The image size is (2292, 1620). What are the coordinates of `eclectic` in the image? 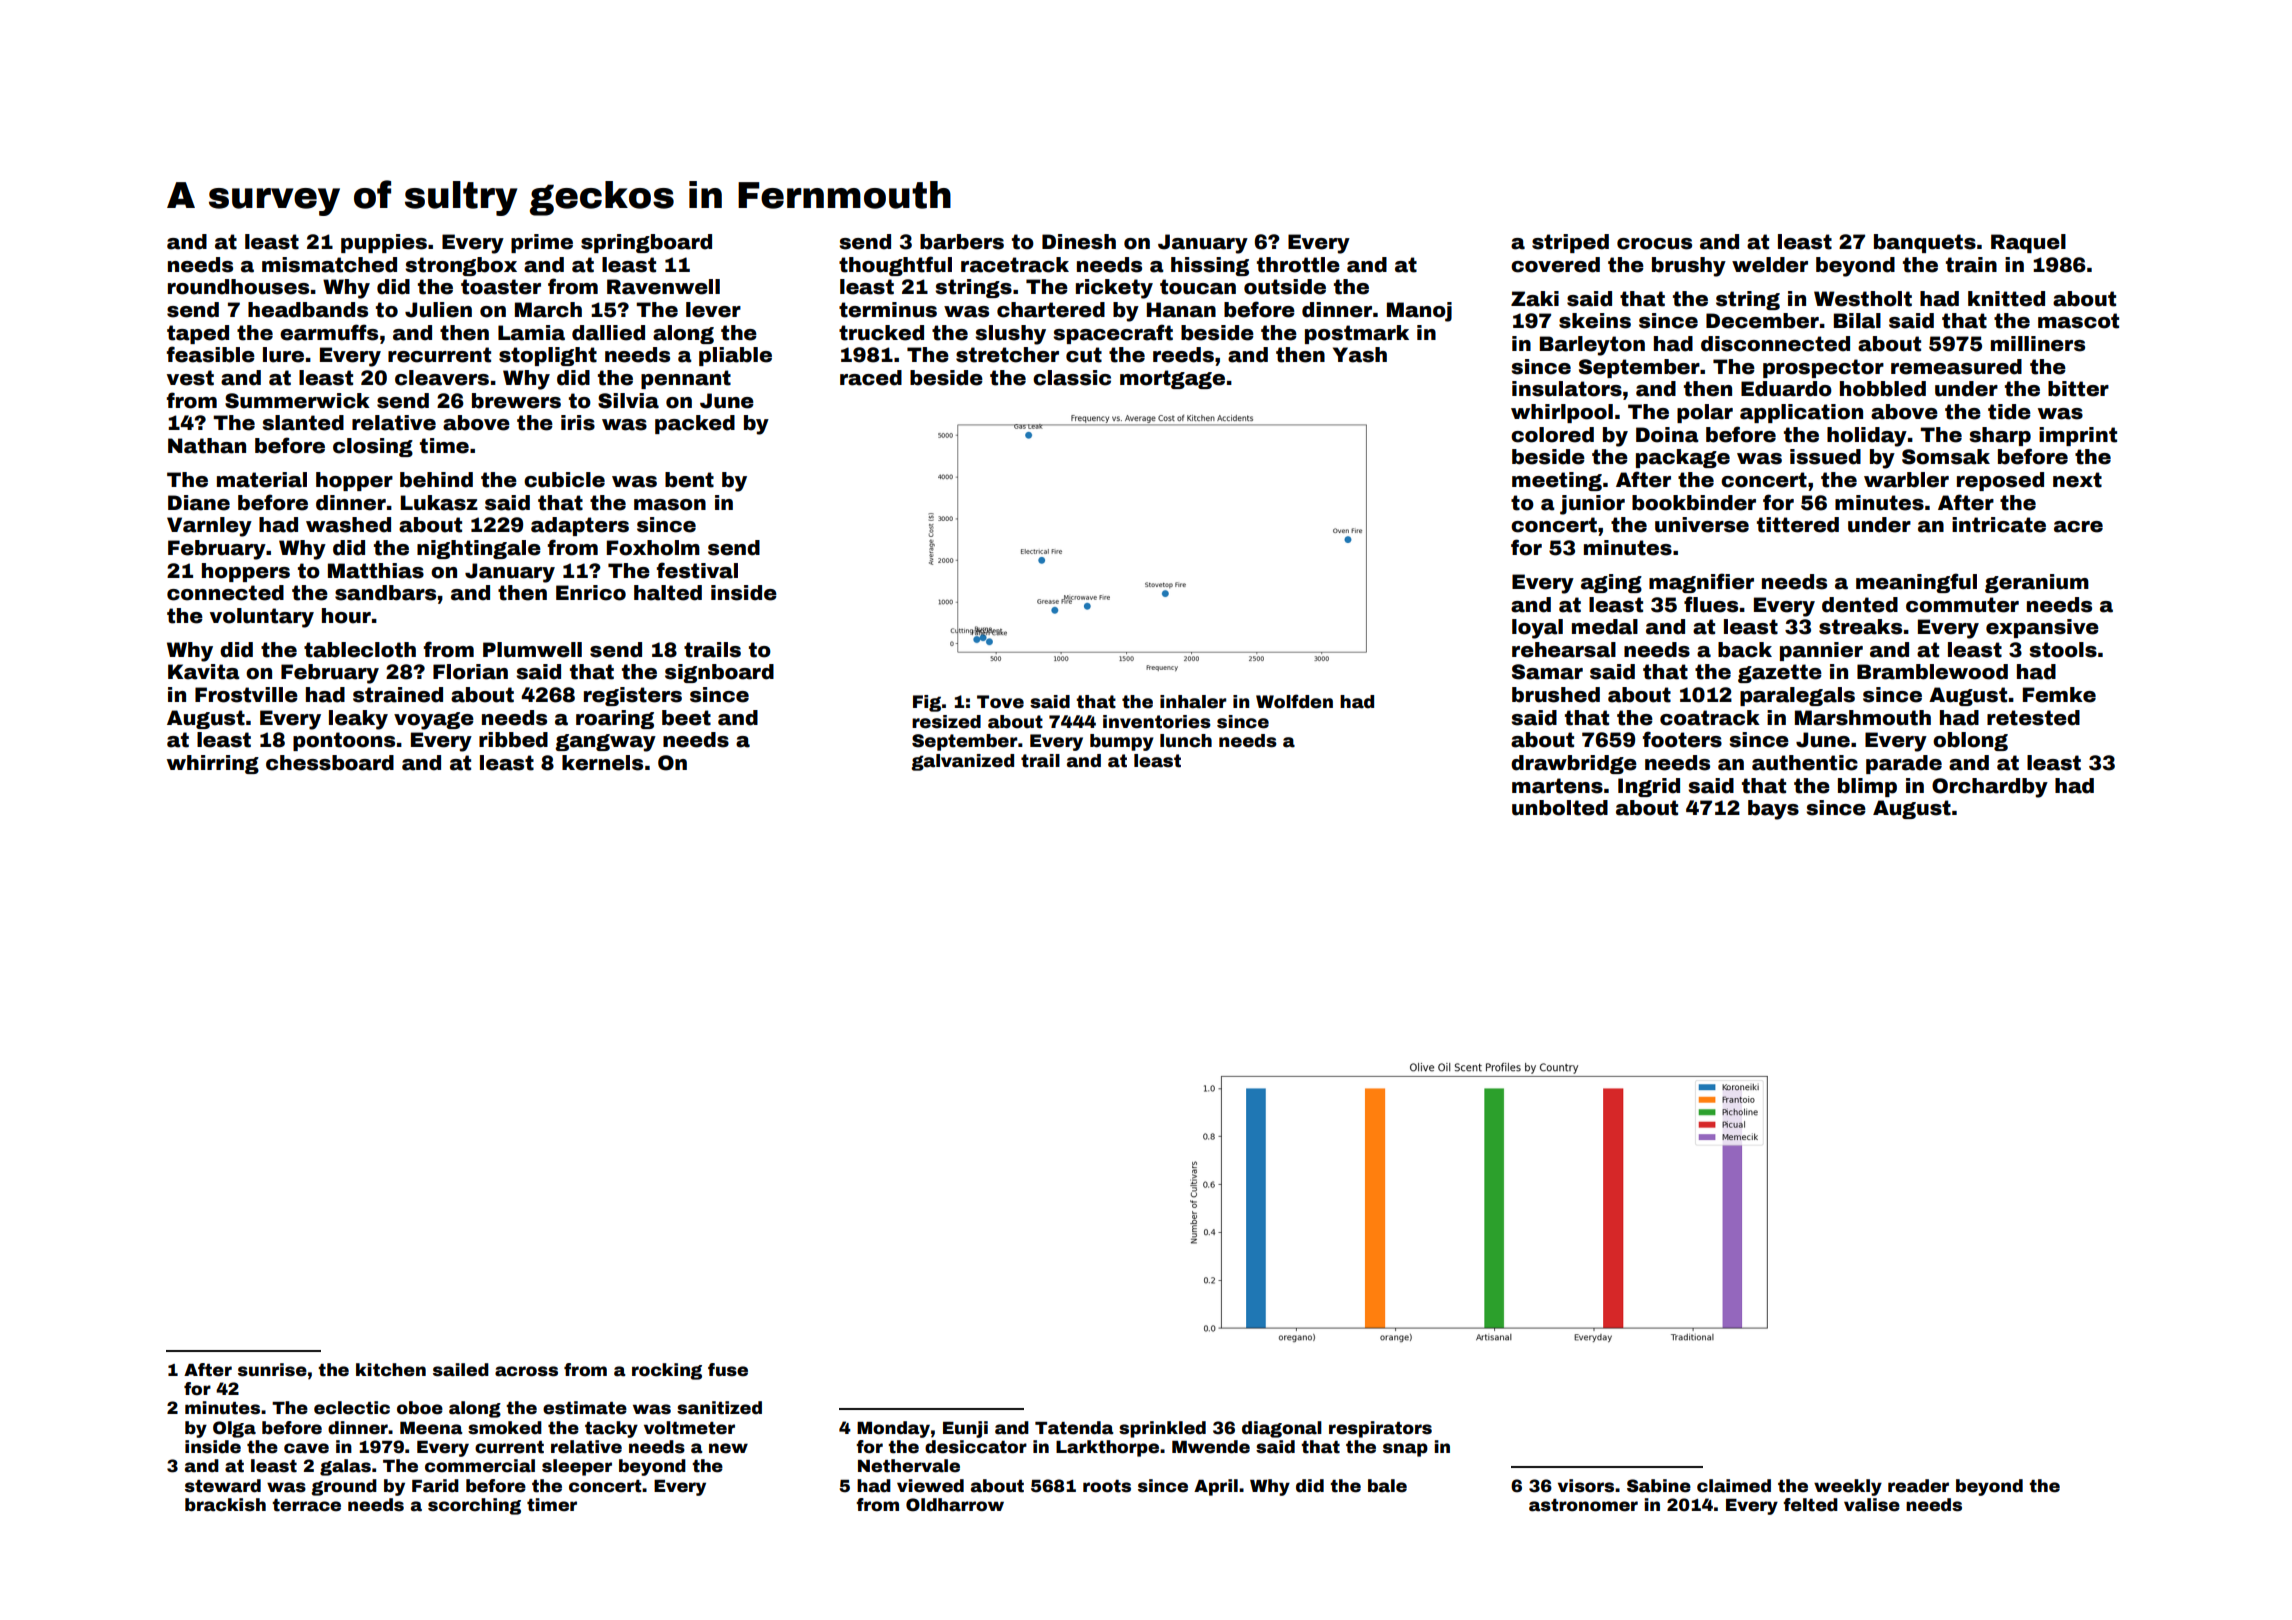 It's located at (352, 1408).
